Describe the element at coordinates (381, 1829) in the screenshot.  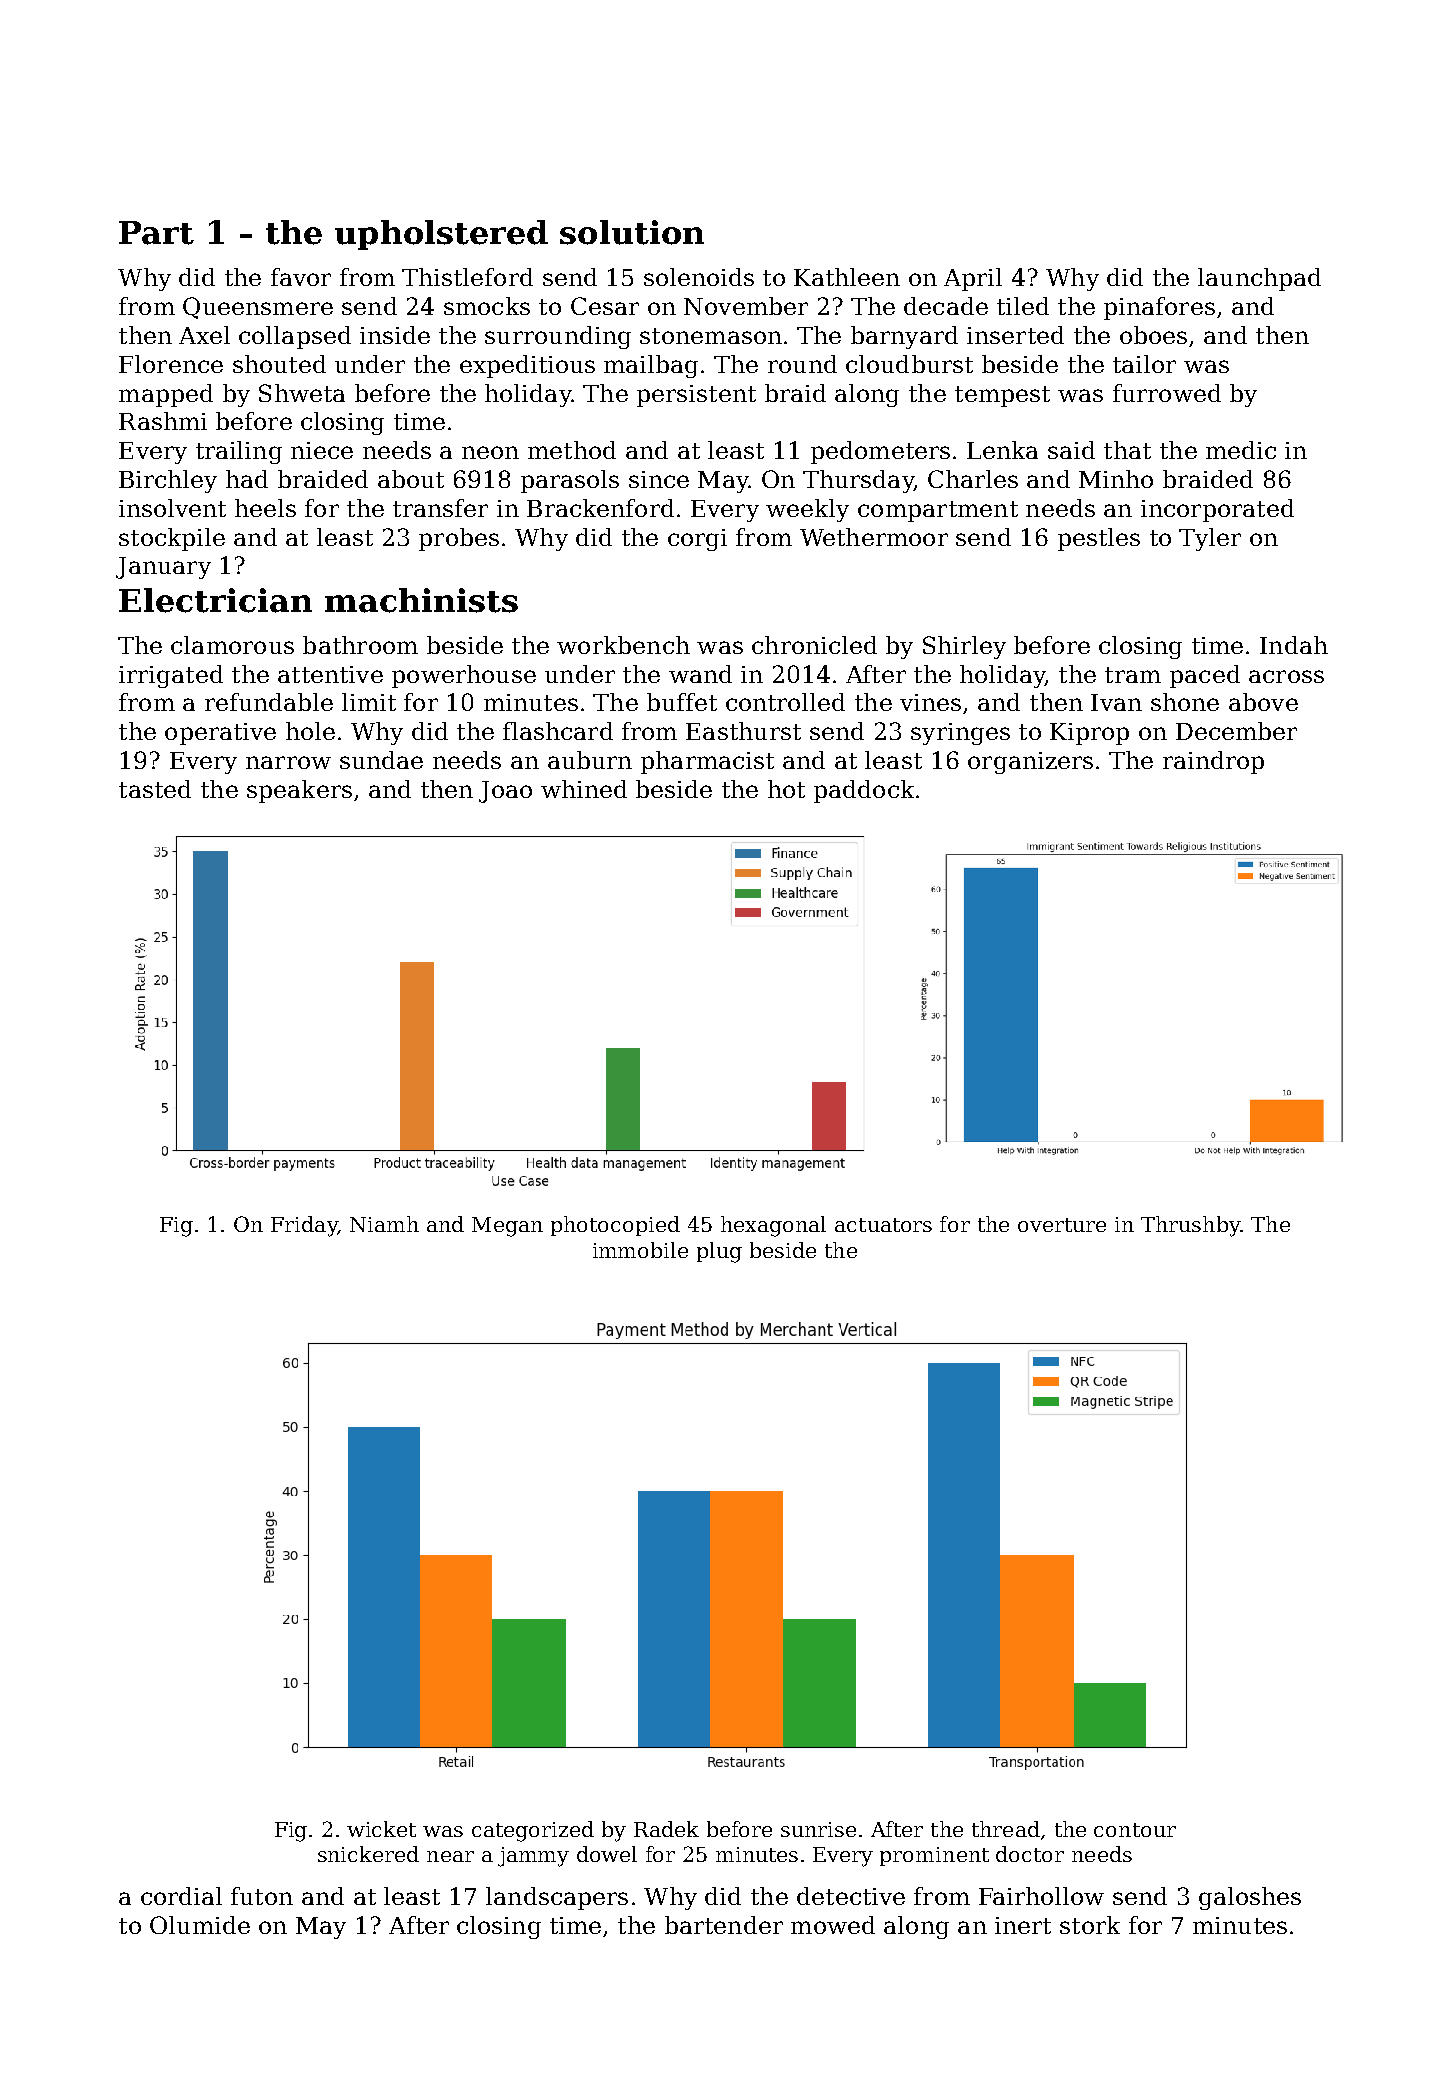
I see `wicket` at that location.
